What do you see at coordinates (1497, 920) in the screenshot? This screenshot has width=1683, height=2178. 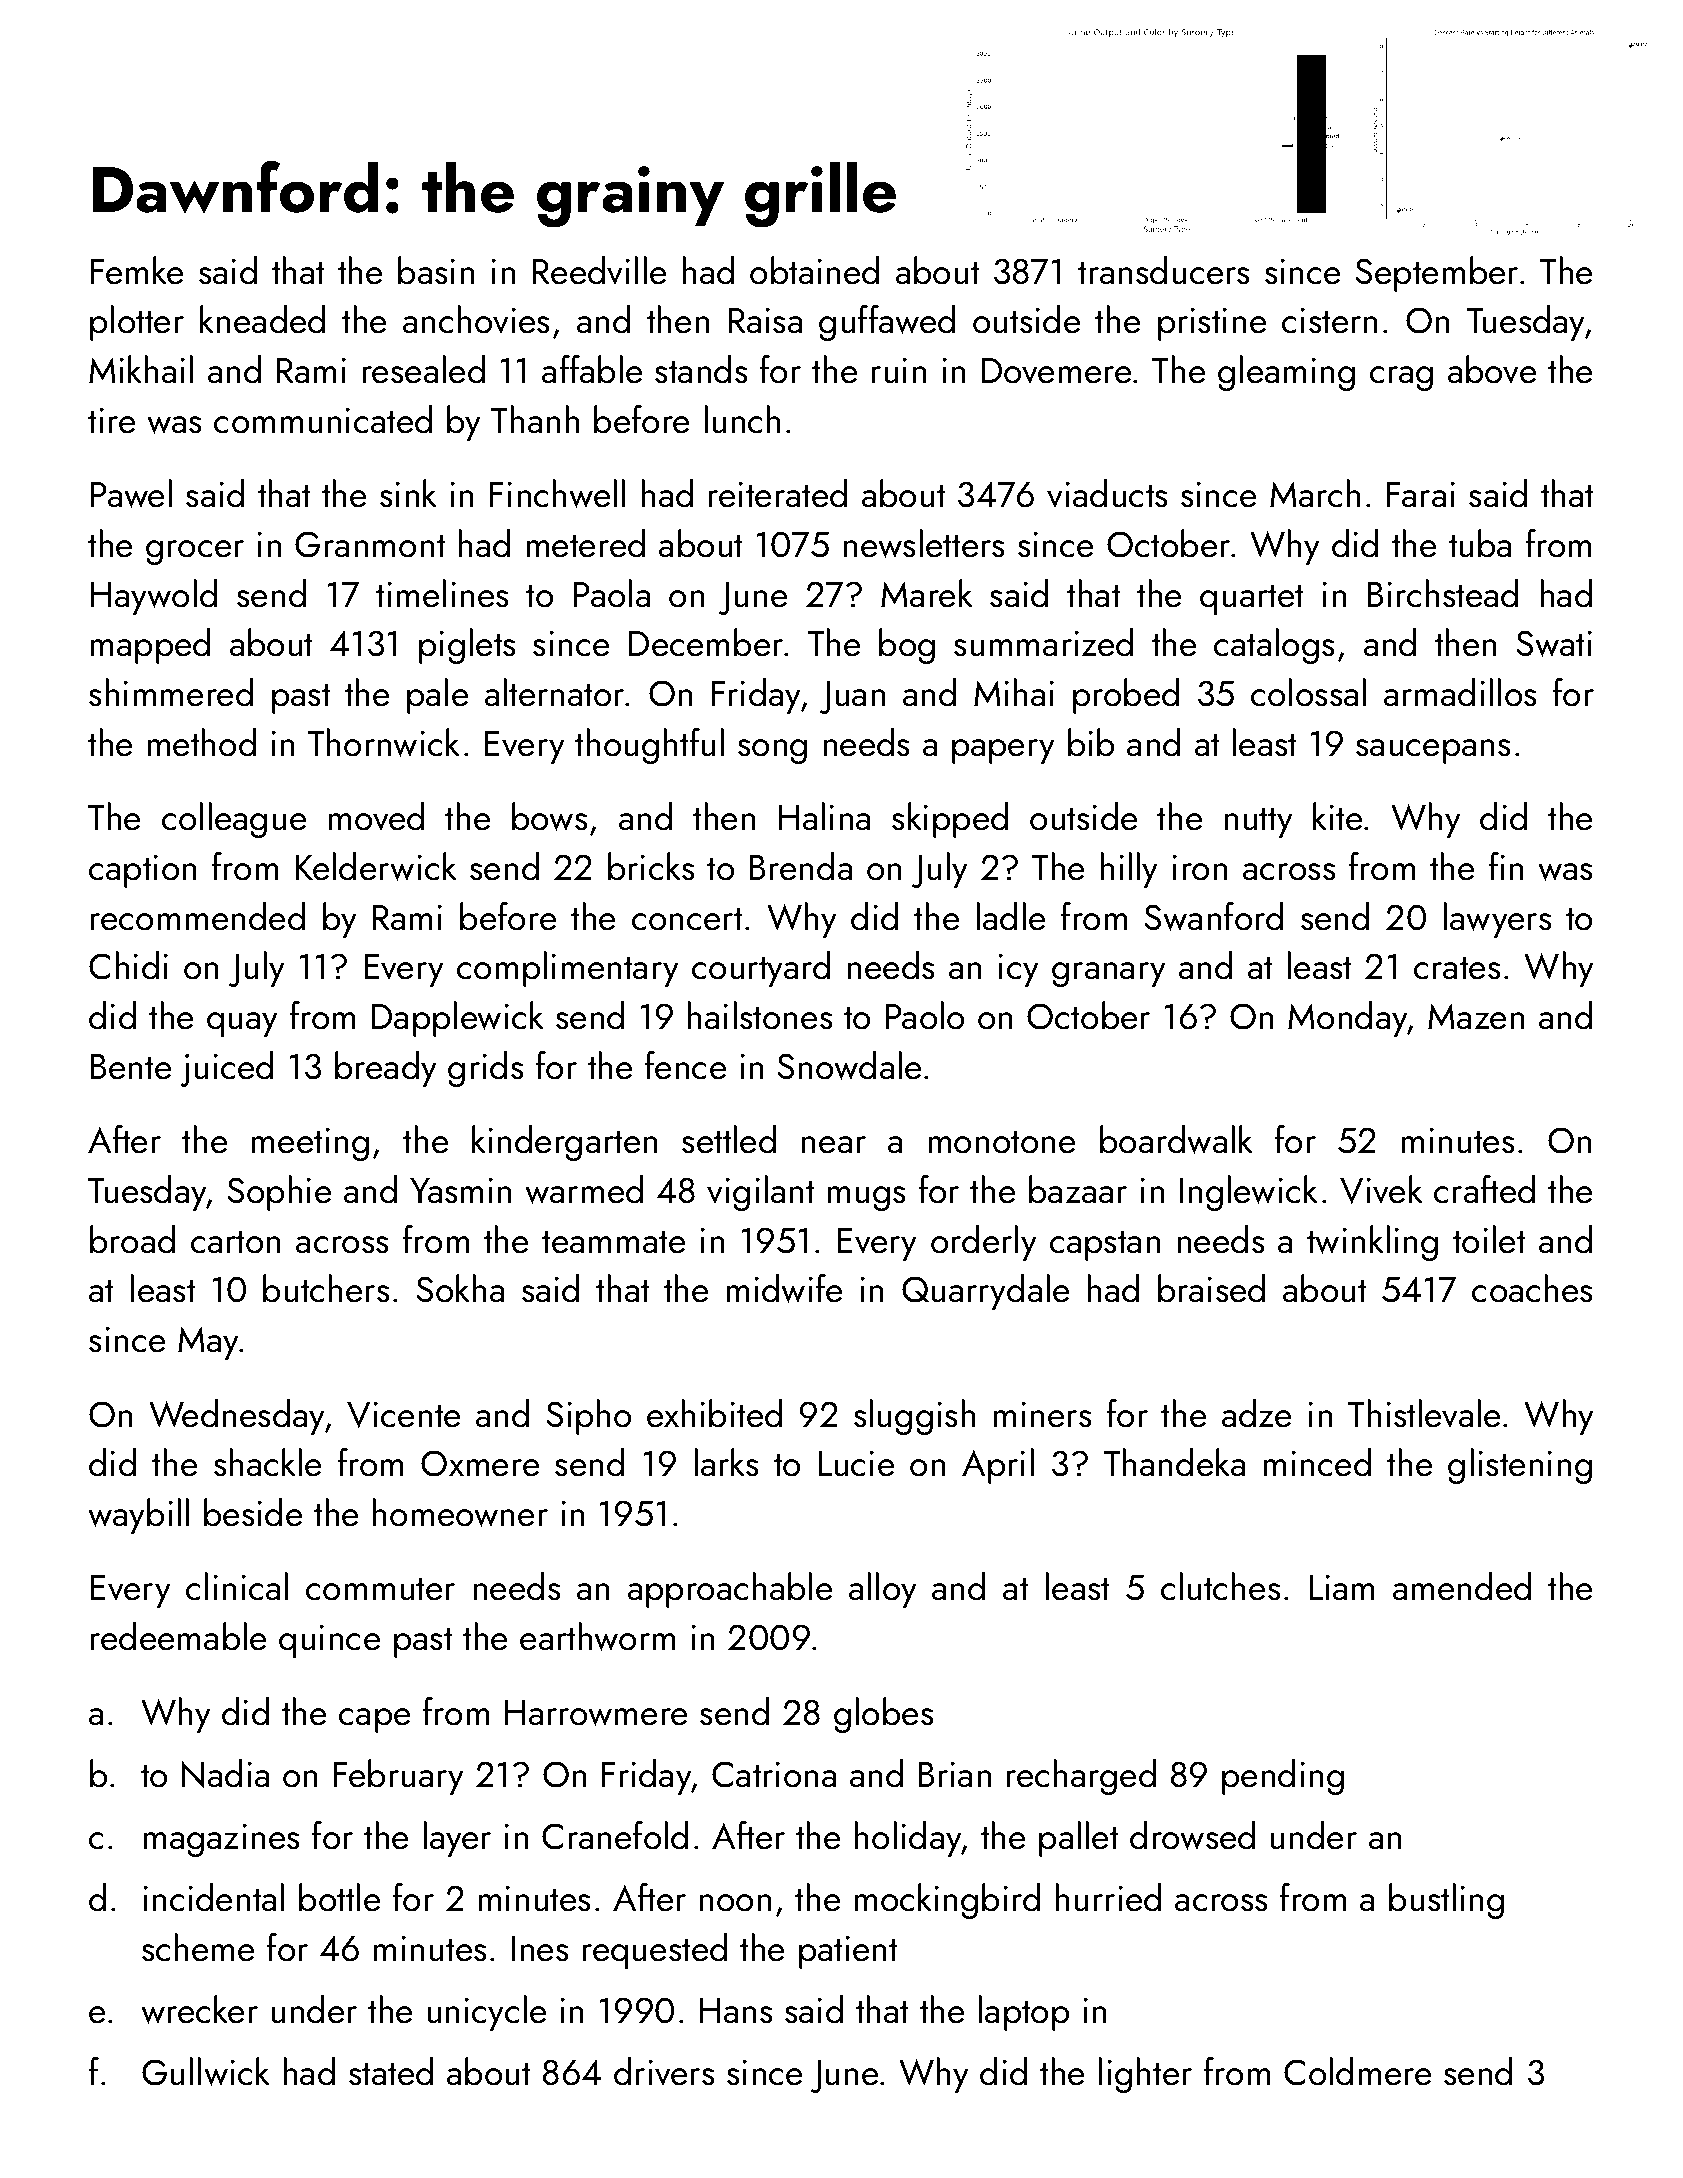 I see `lawyers` at bounding box center [1497, 920].
